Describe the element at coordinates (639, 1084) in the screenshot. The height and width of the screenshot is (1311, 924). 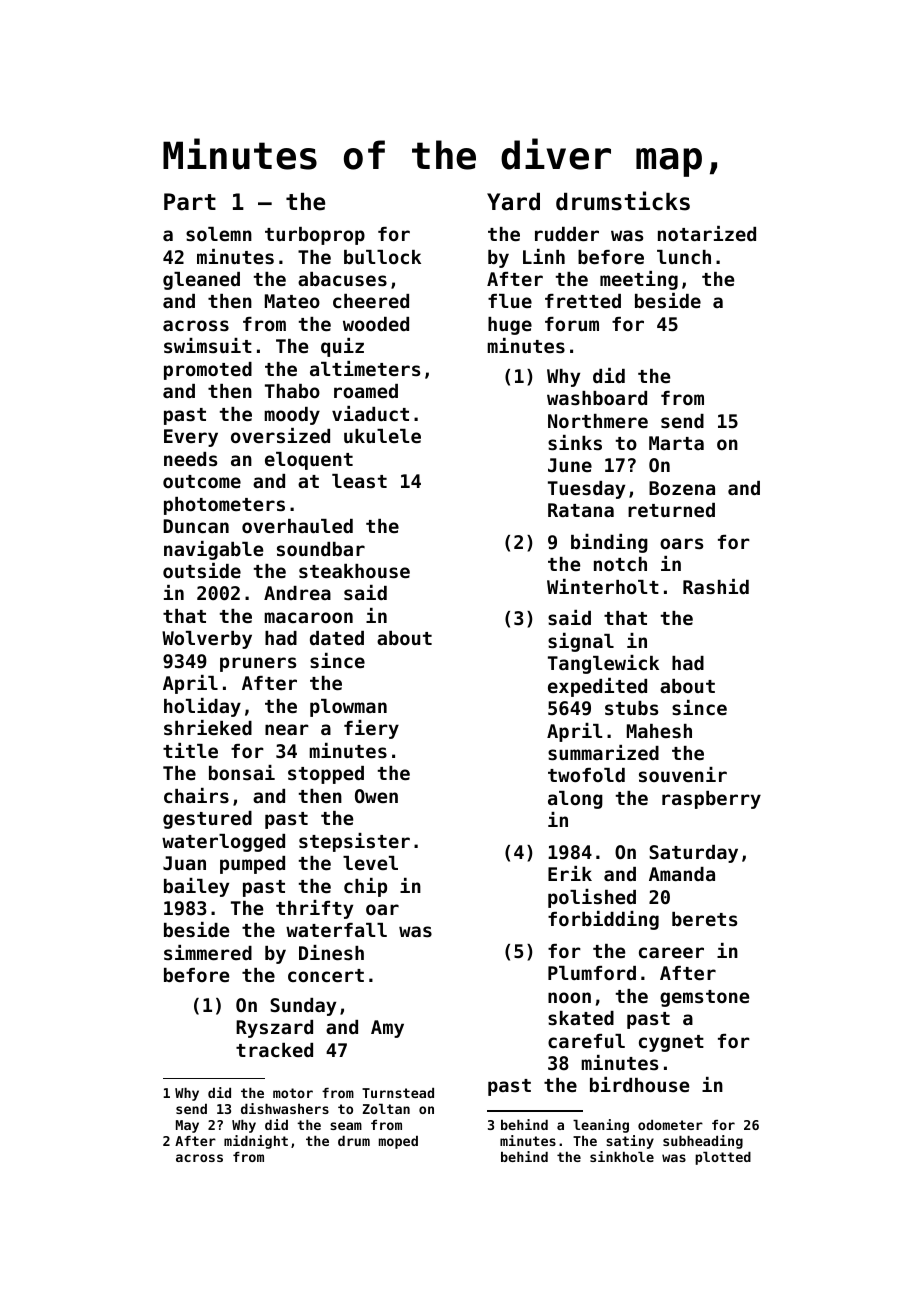
I see `birdhouse` at that location.
